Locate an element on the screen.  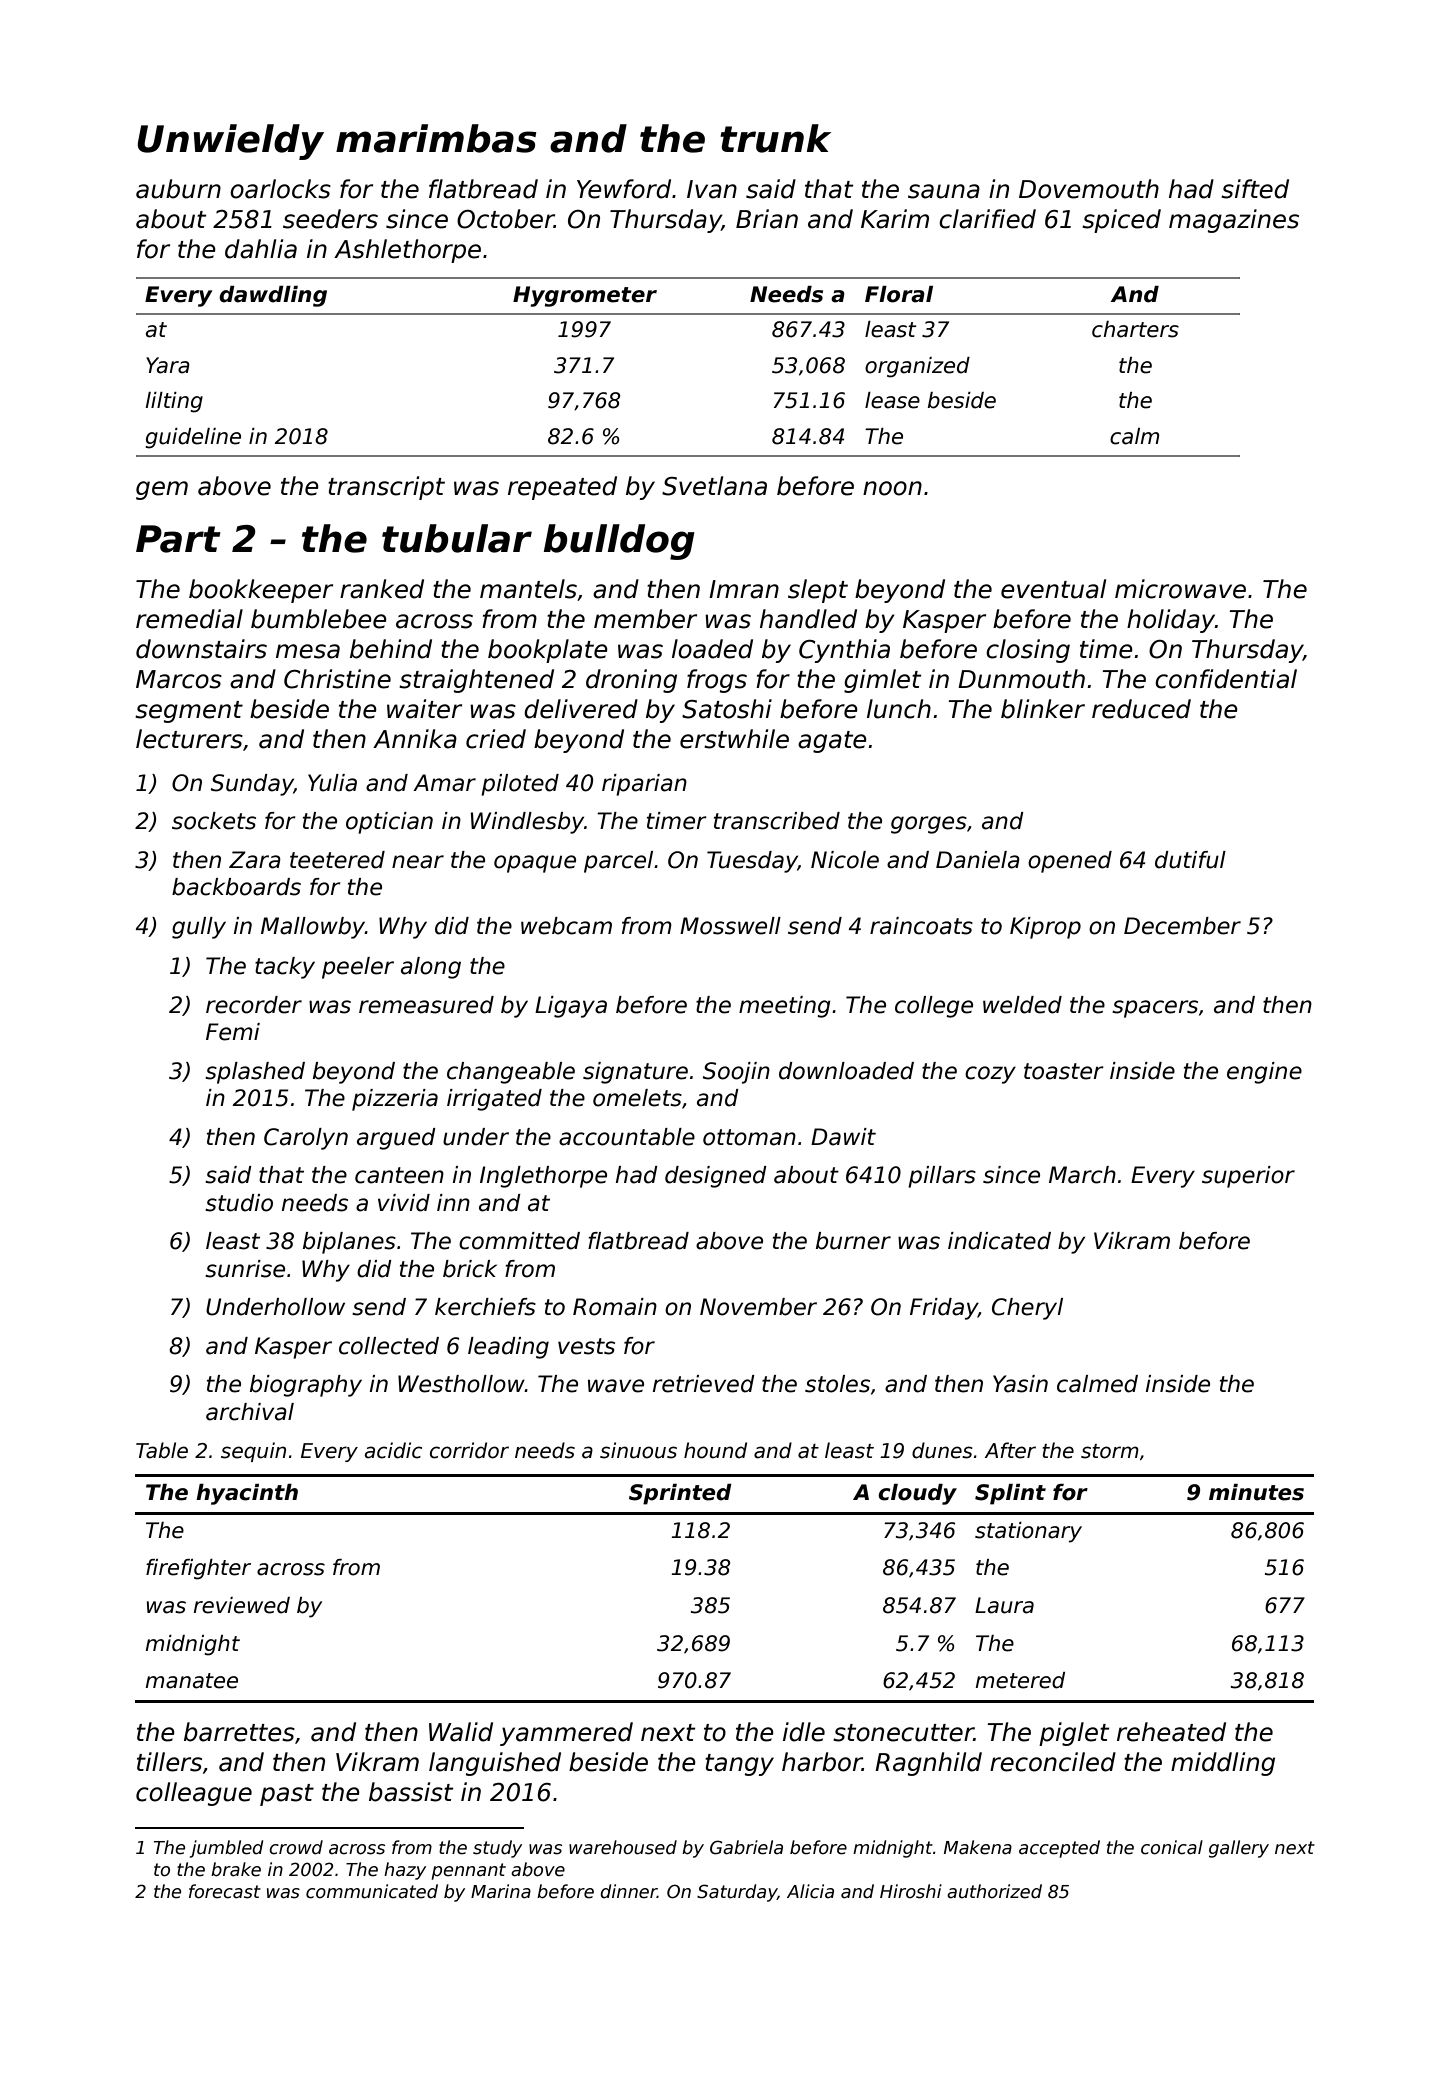
cozy is located at coordinates (990, 1075).
